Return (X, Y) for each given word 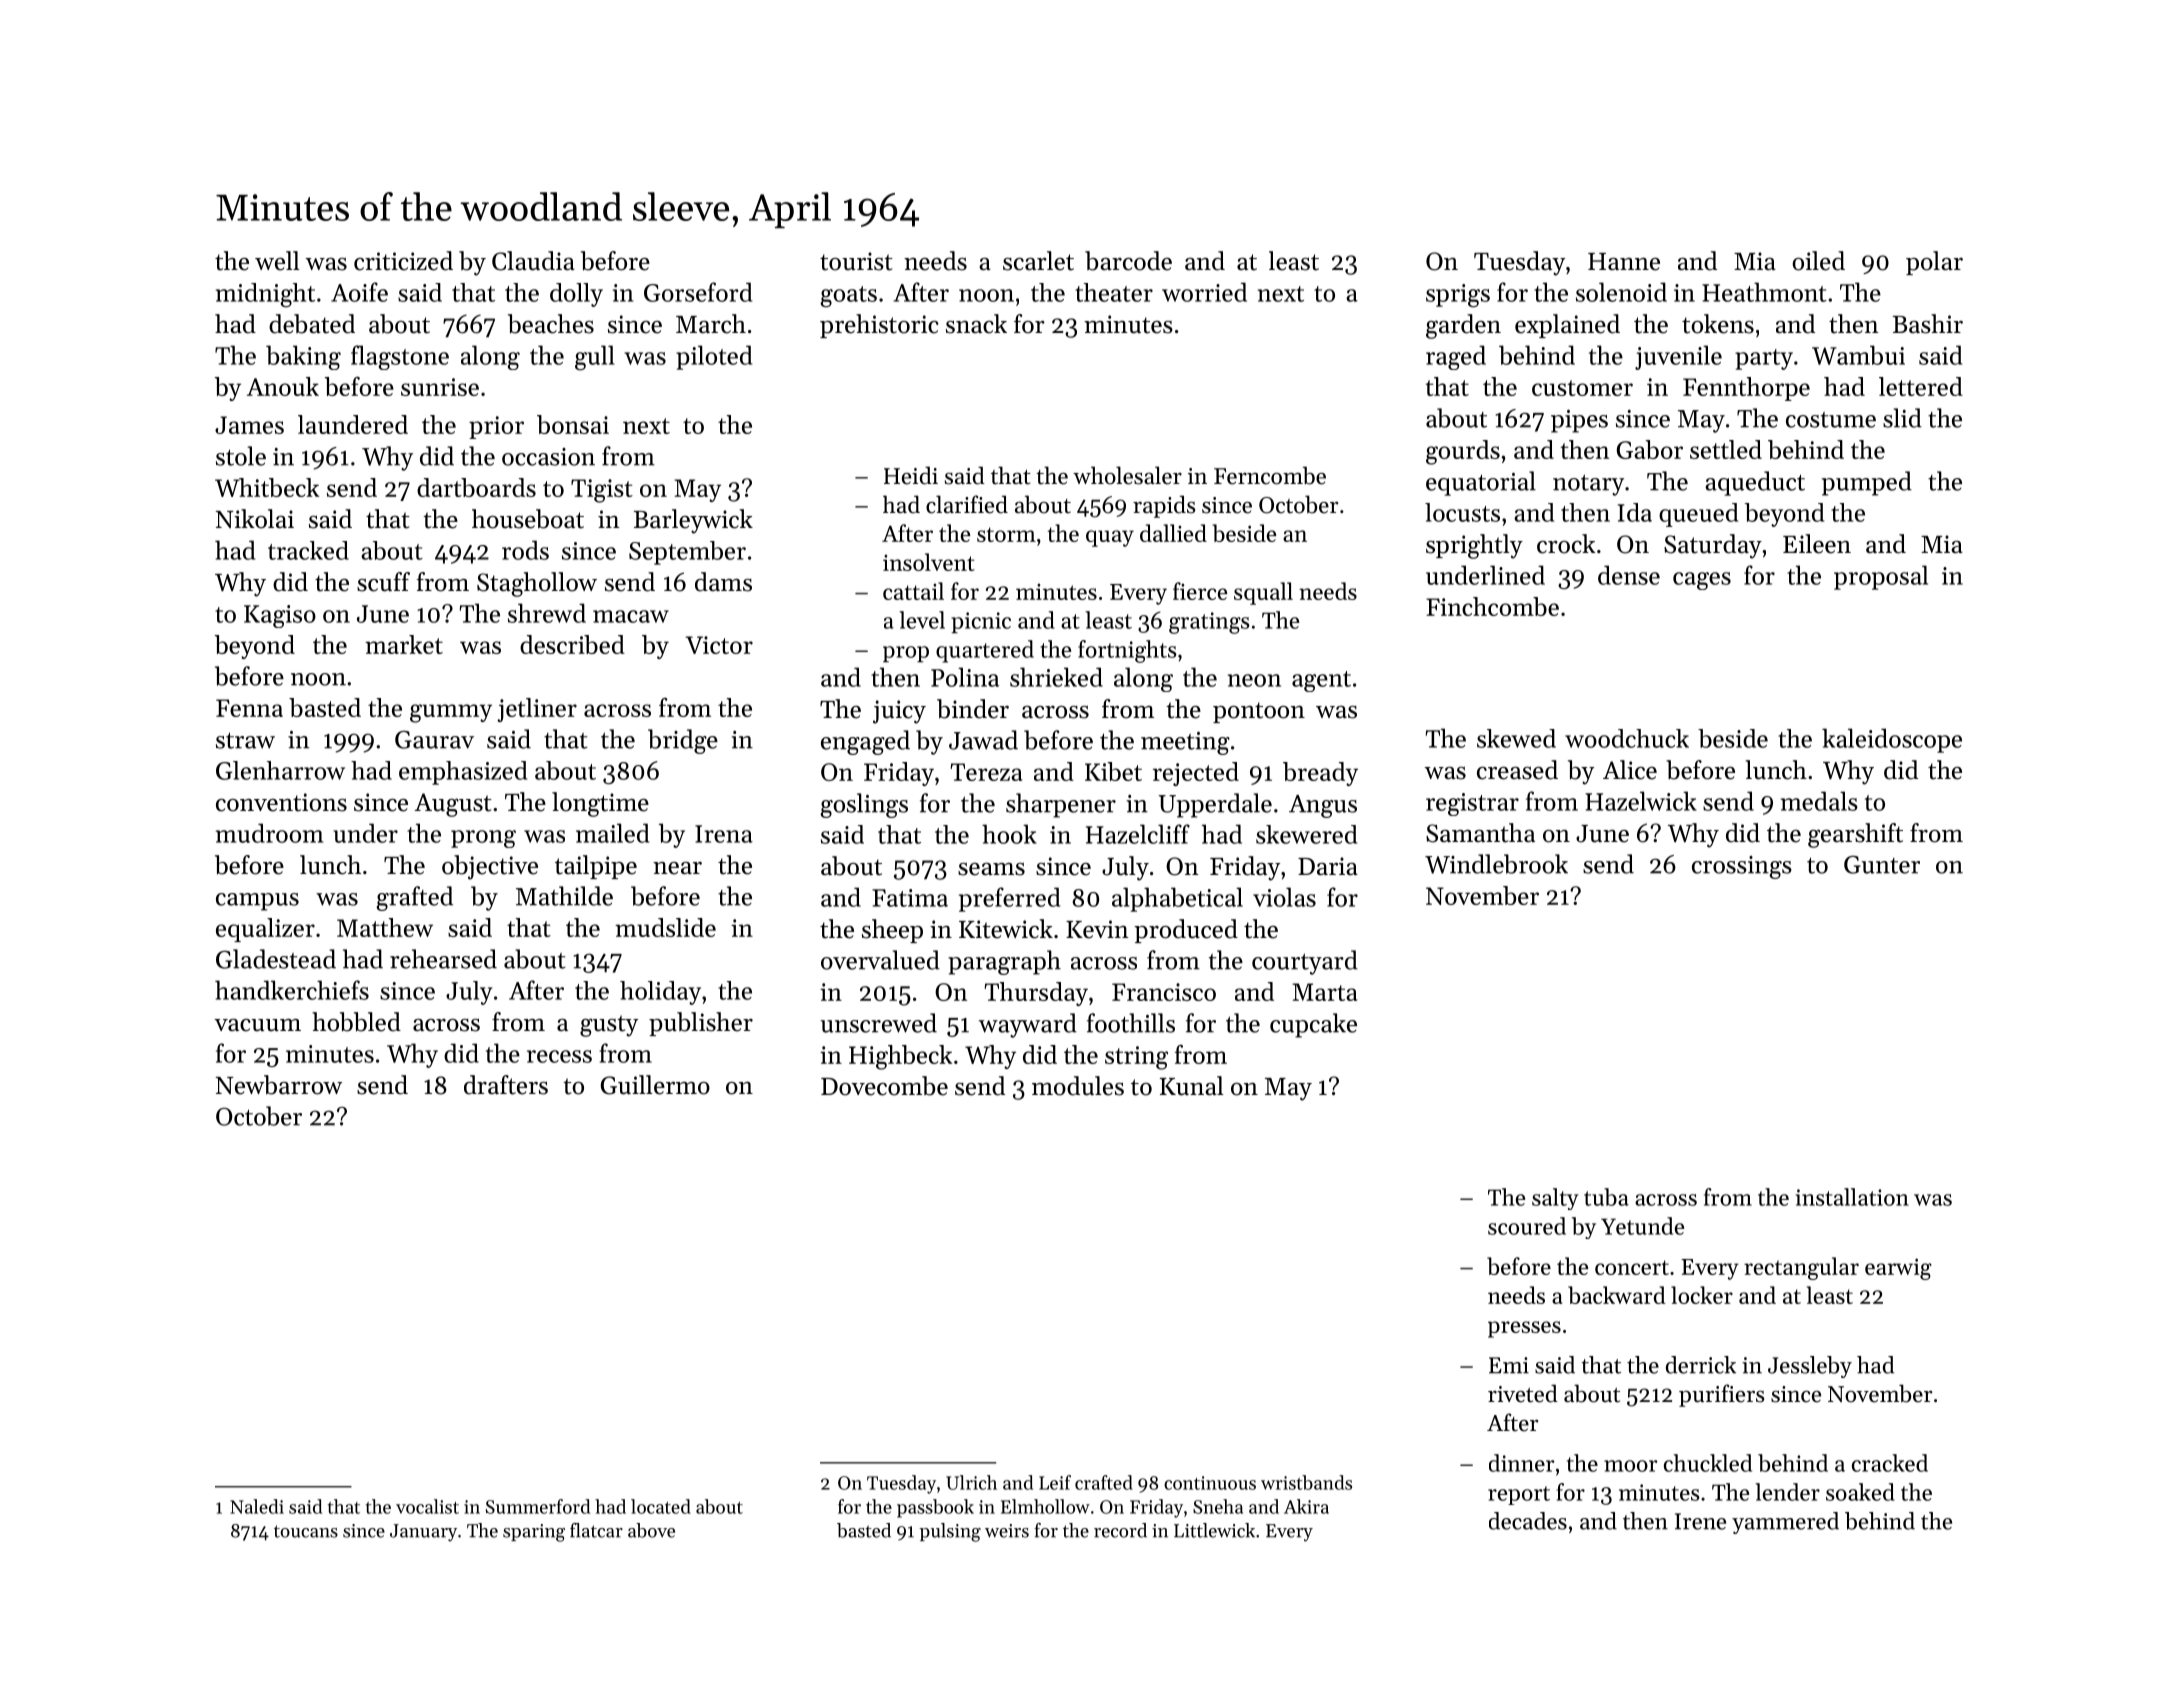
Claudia (533, 261)
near (677, 868)
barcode (1128, 261)
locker (1702, 1295)
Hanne (1624, 262)
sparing (534, 1533)
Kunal (1192, 1086)
